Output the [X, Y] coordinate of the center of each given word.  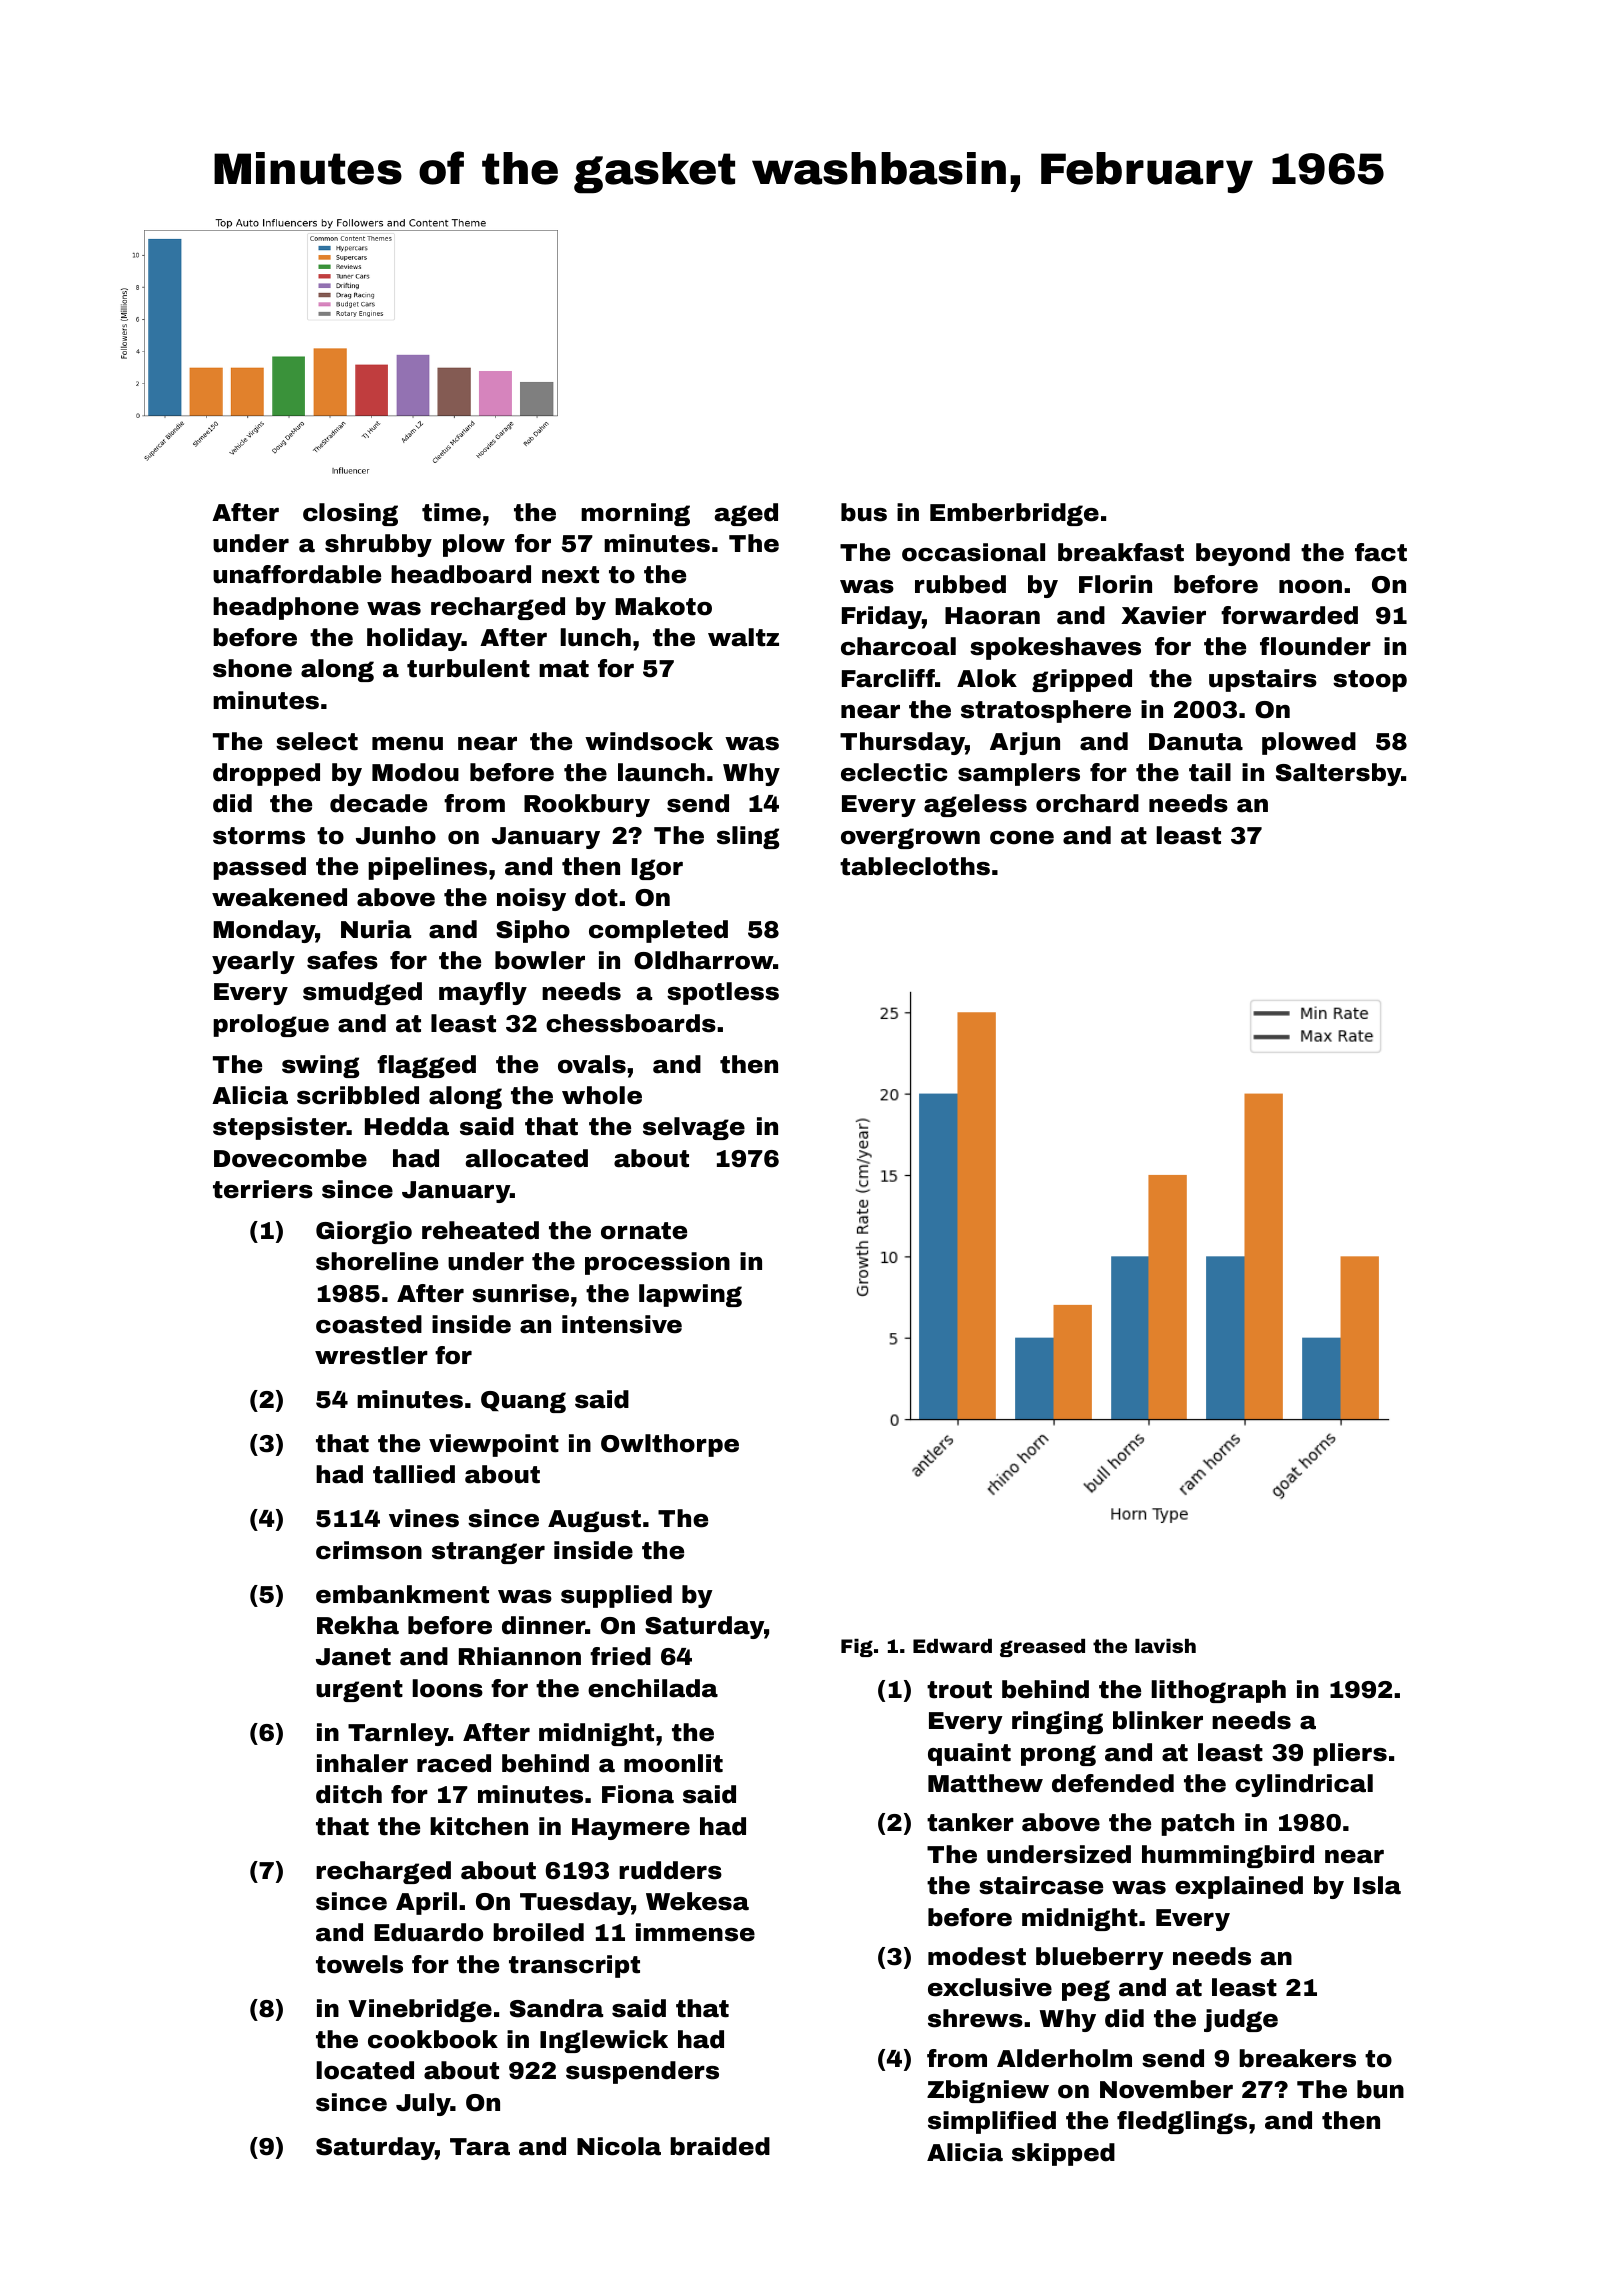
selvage [694, 1128]
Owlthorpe [670, 1445]
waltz [743, 637]
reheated [480, 1230]
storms [259, 836]
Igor [657, 869]
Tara [480, 2147]
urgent [359, 1691]
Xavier [1163, 615]
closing [350, 514]
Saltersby [1338, 774]
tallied [414, 1474]
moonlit [673, 1763]
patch [1197, 1824]
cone [1022, 838]
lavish [1165, 1646]
